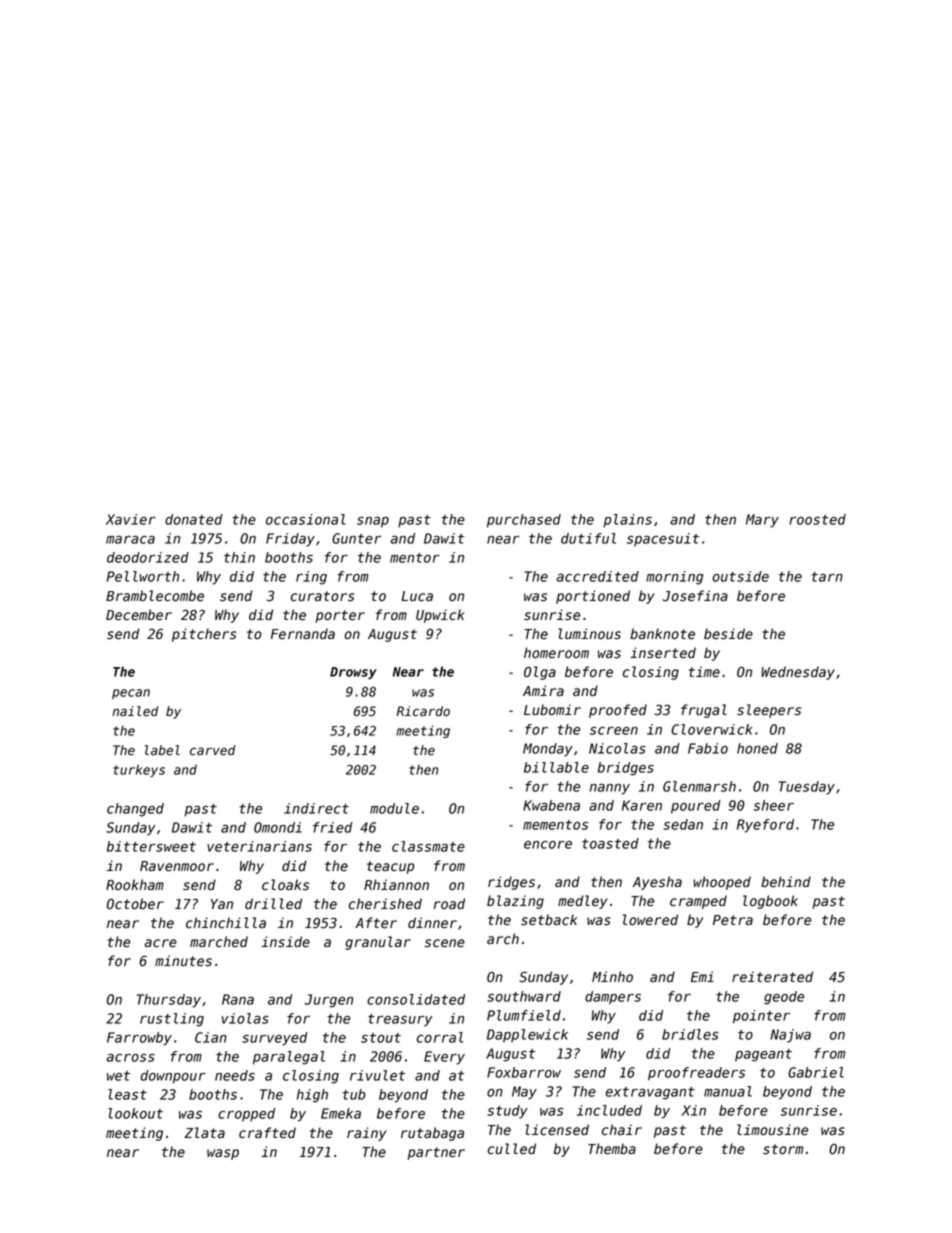 This screenshot has height=1233, width=952. What do you see at coordinates (290, 540) in the screenshot?
I see `Friday` at bounding box center [290, 540].
